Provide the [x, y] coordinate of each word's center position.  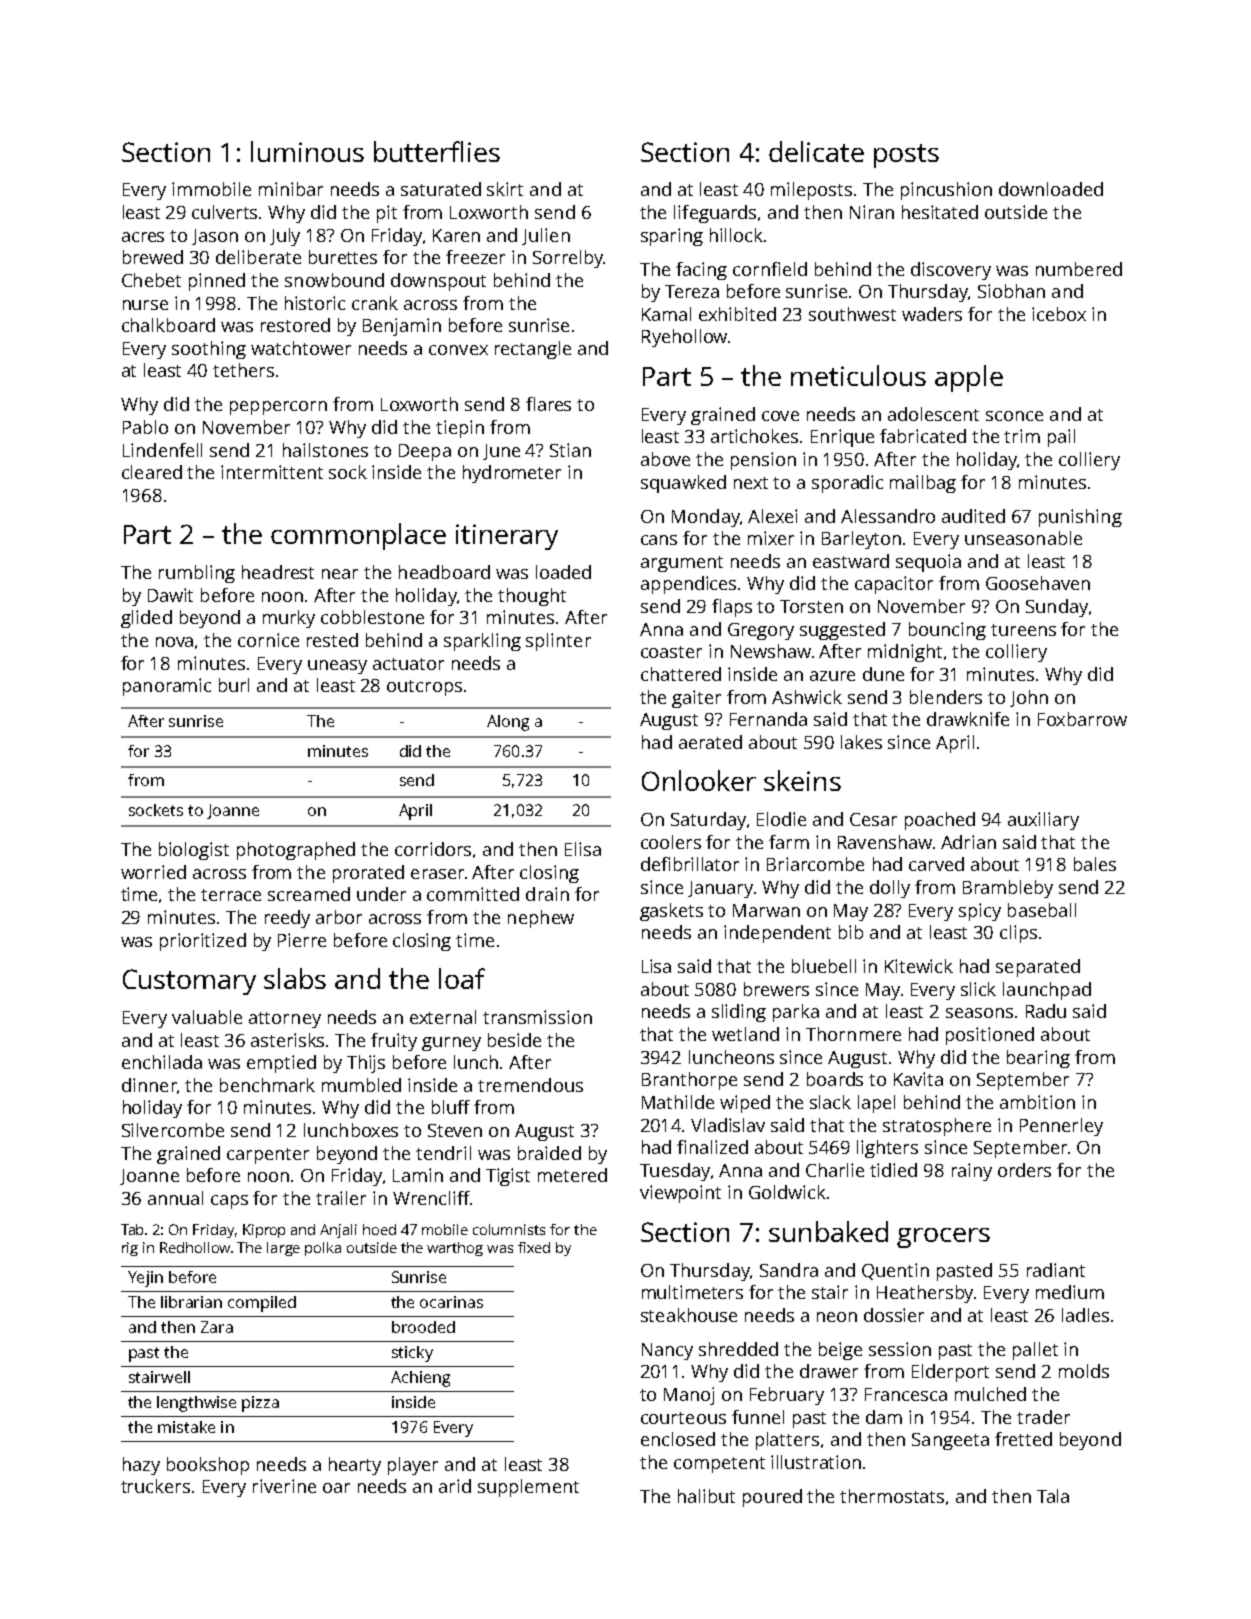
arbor [339, 917]
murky [289, 619]
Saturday [708, 821]
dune [883, 674]
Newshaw [771, 651]
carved [936, 864]
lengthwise [196, 1404]
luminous [307, 151]
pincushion [946, 191]
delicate [816, 151]
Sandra [789, 1270]
